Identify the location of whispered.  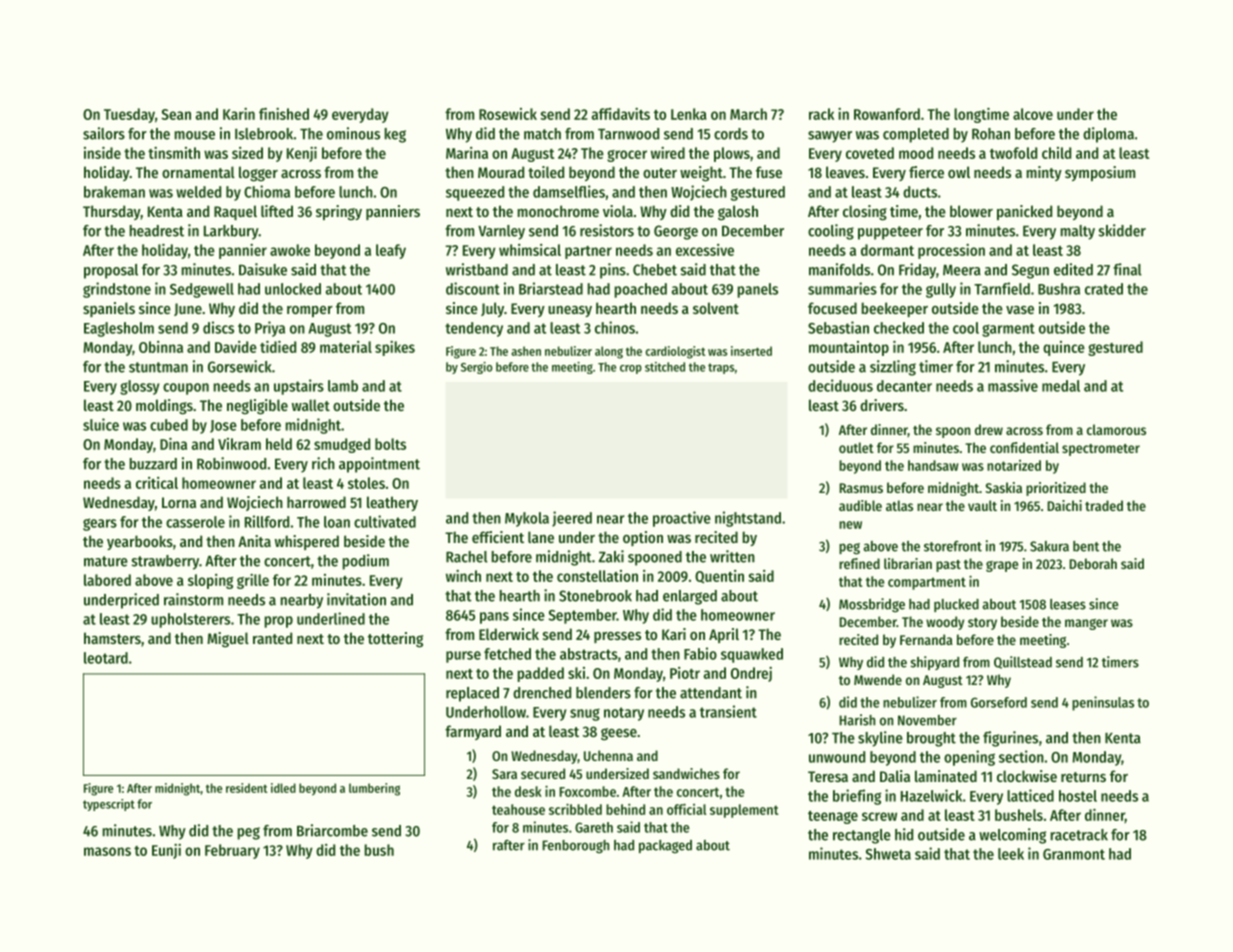
(307, 542).
